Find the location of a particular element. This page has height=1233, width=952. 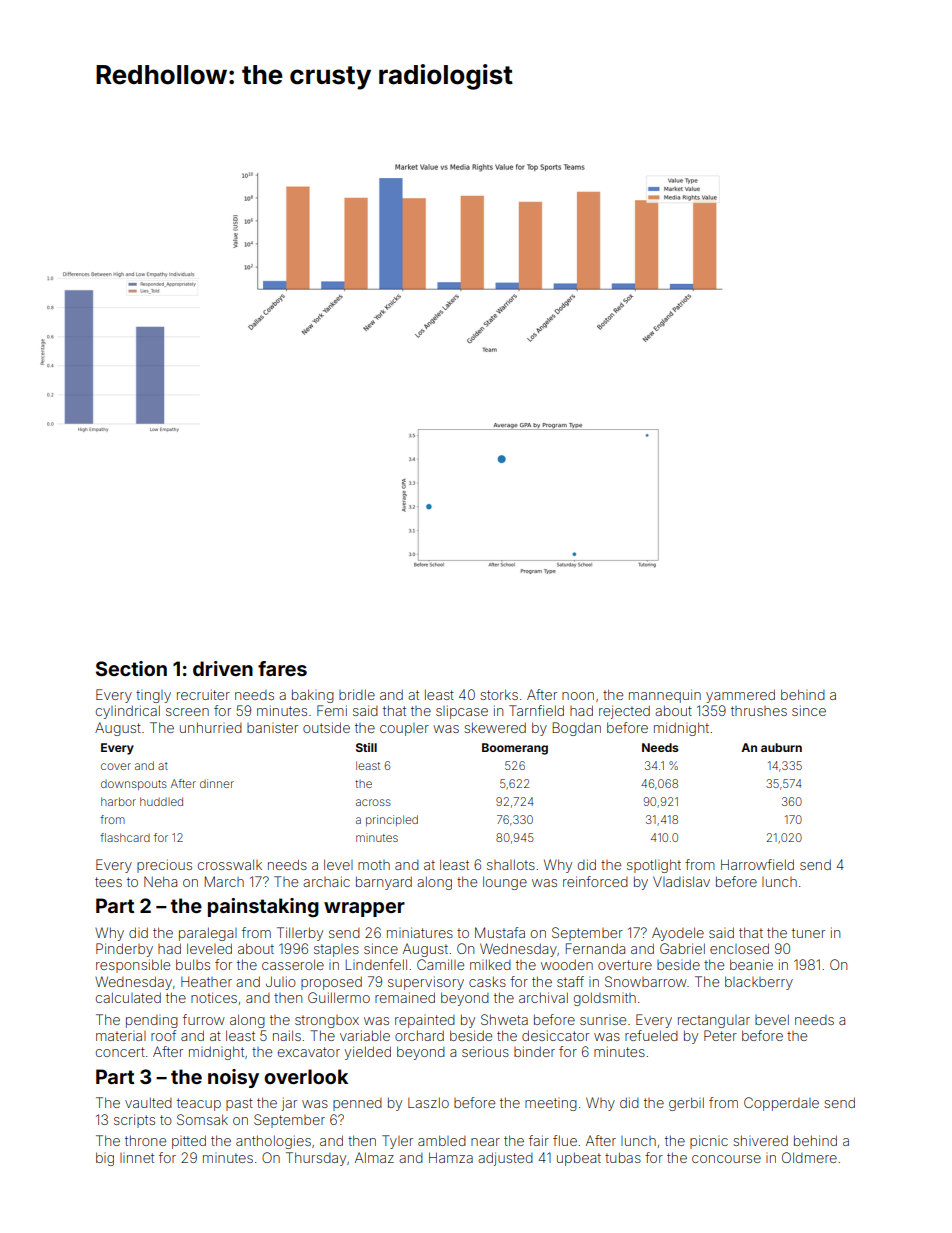

Ayodele is located at coordinates (678, 934).
